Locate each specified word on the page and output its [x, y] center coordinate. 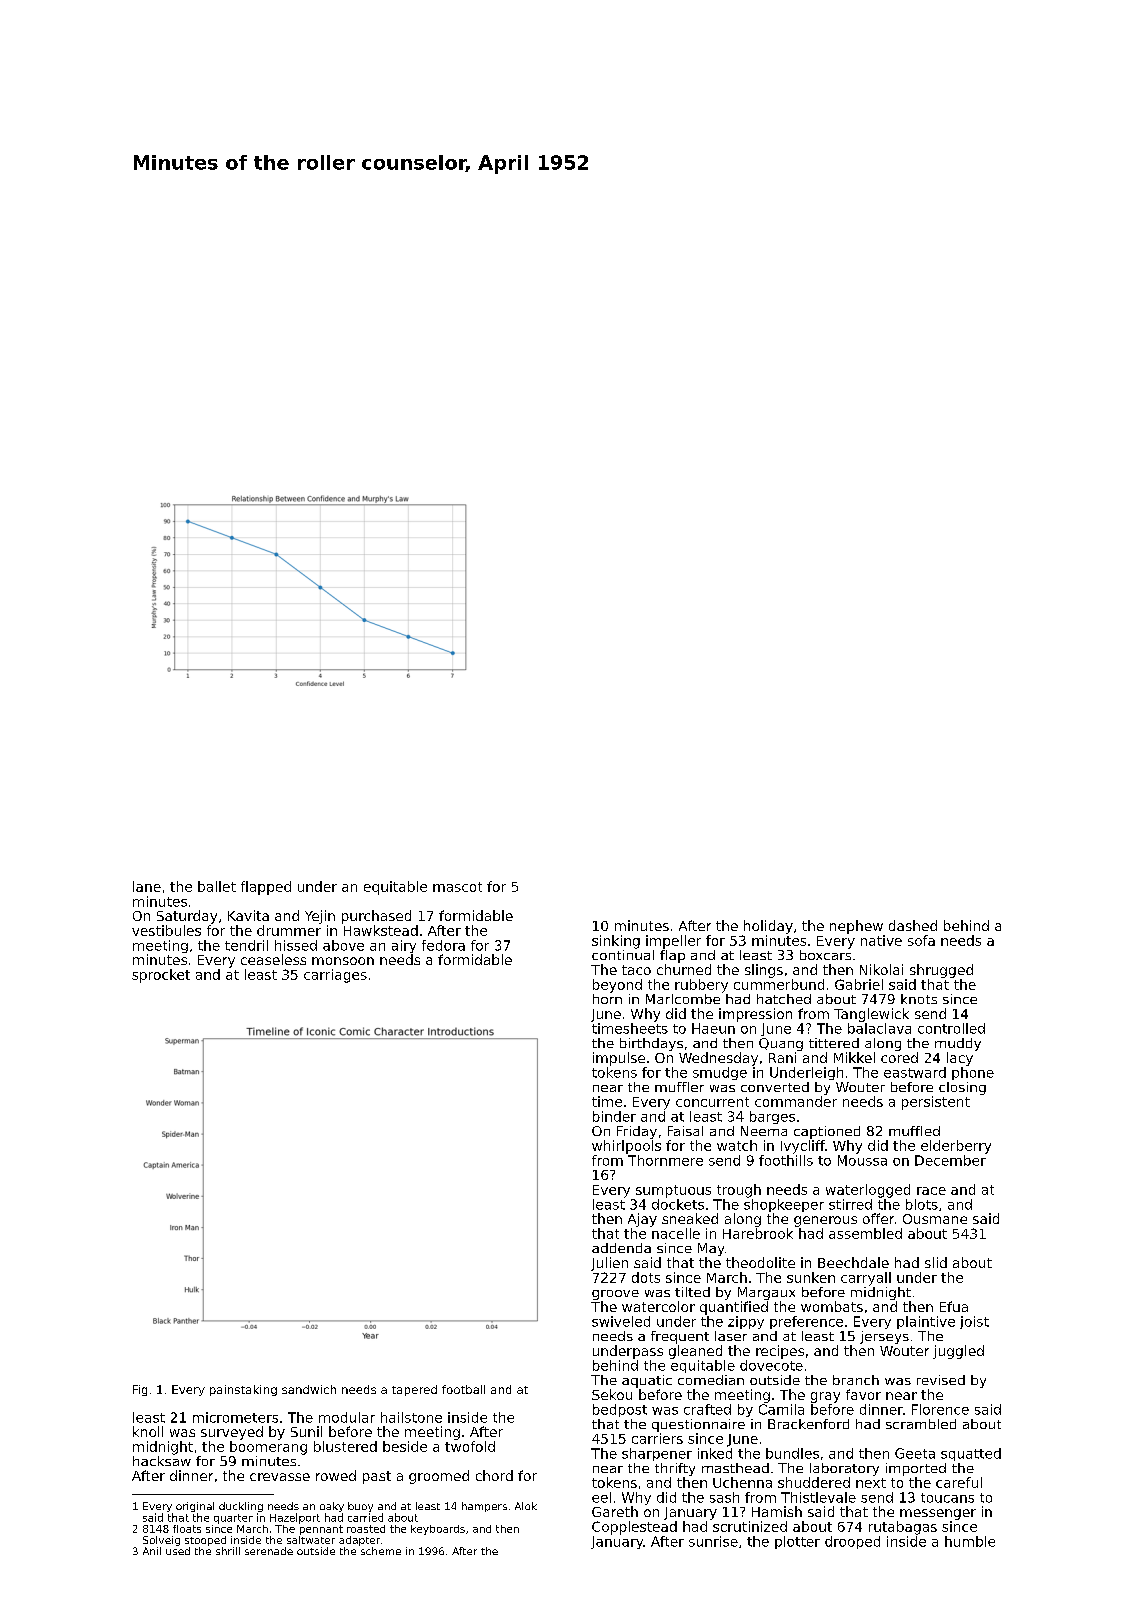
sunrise [713, 1541]
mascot [457, 887]
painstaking [243, 1390]
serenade [269, 1551]
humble [970, 1541]
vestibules [166, 930]
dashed [913, 925]
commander [796, 1101]
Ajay [642, 1220]
